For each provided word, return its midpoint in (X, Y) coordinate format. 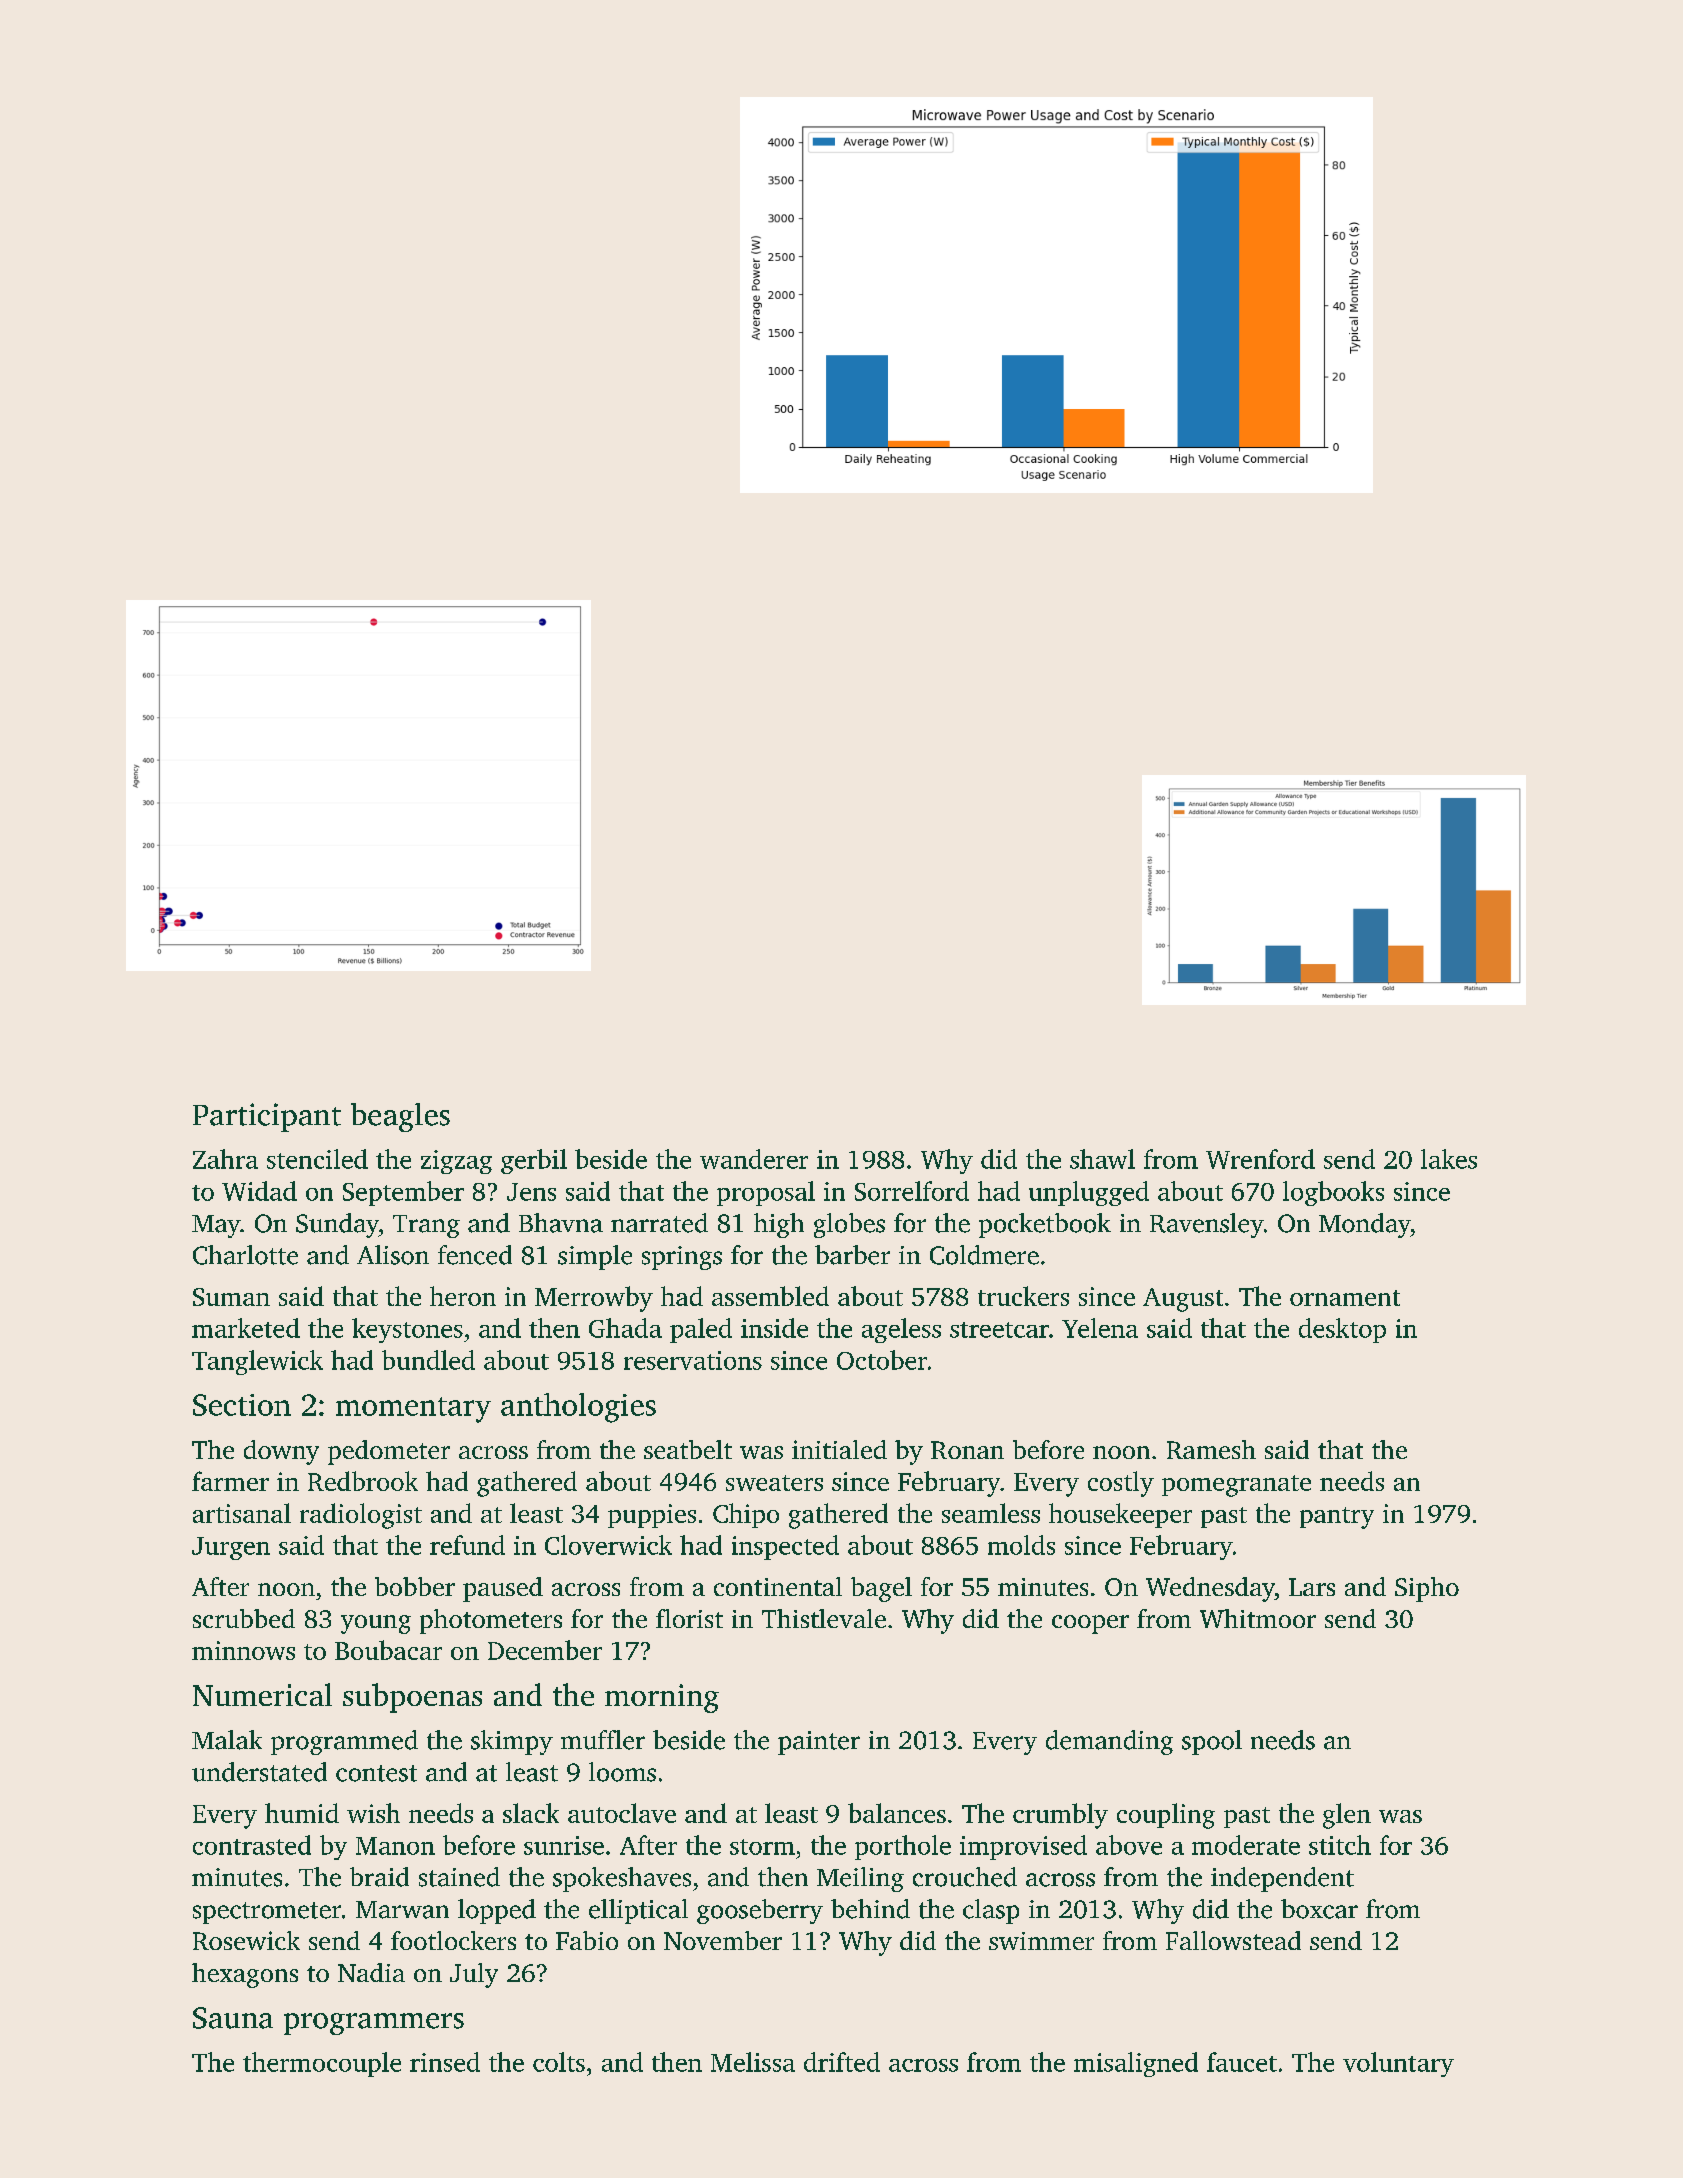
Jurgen (231, 1548)
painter (819, 1743)
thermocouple (322, 2064)
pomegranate (1236, 1486)
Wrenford (1260, 1159)
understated (259, 1772)
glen (1347, 1816)
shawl (1102, 1159)
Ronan (967, 1450)
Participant (267, 1117)
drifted (842, 2062)
